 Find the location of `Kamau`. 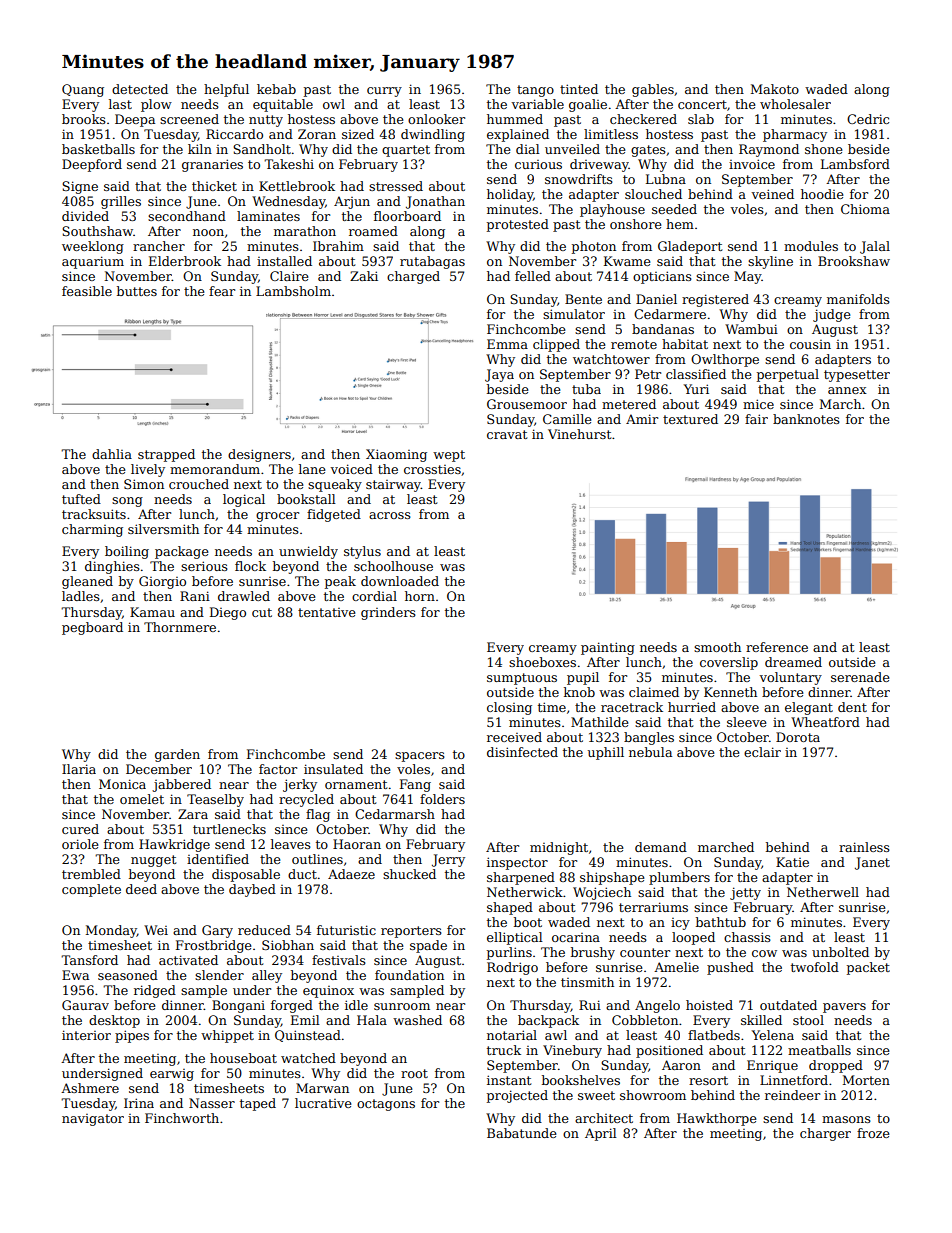

Kamau is located at coordinates (152, 612).
